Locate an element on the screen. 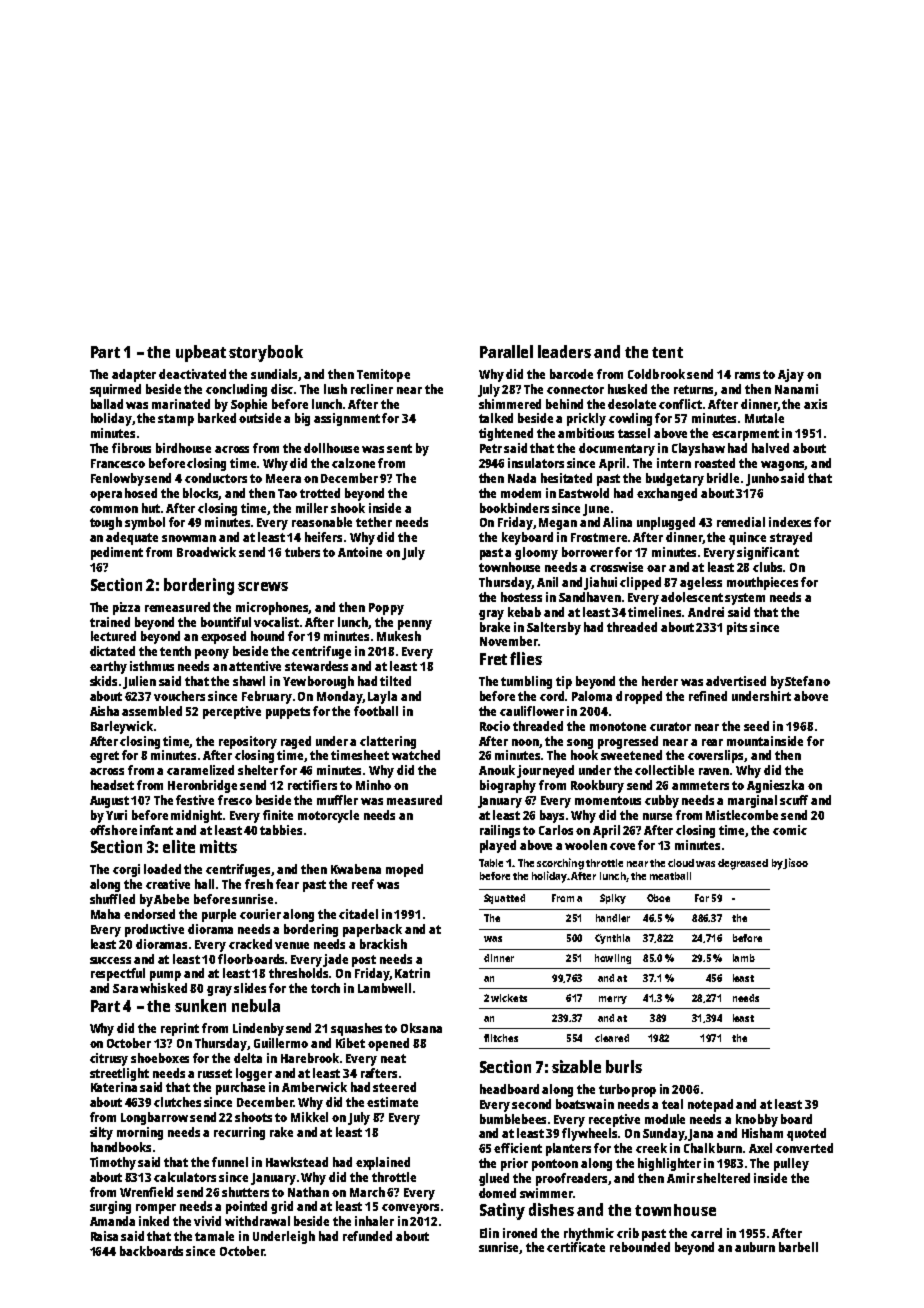  brackish is located at coordinates (383, 944).
